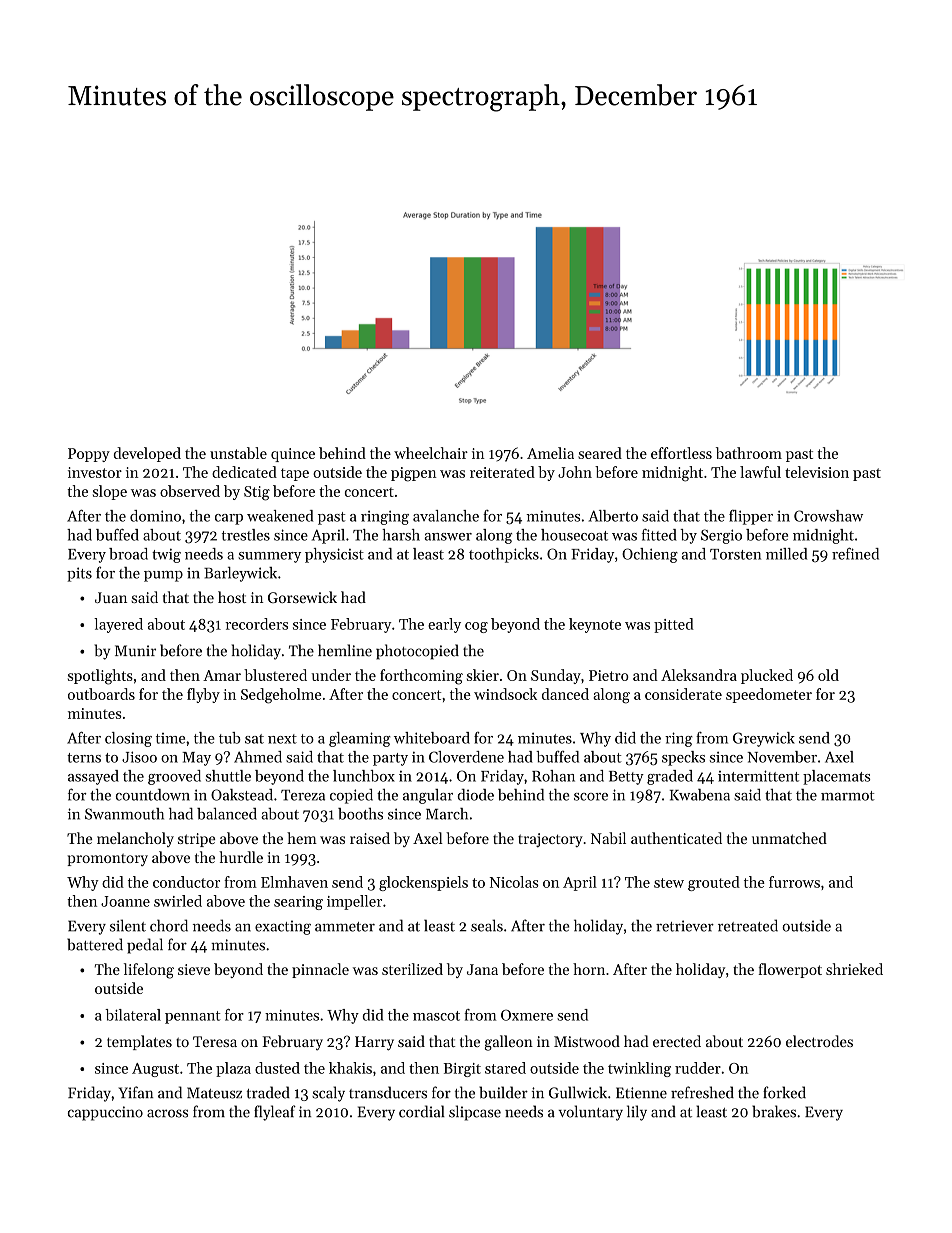 The image size is (952, 1233). Describe the element at coordinates (139, 1042) in the image. I see `templates` at that location.
